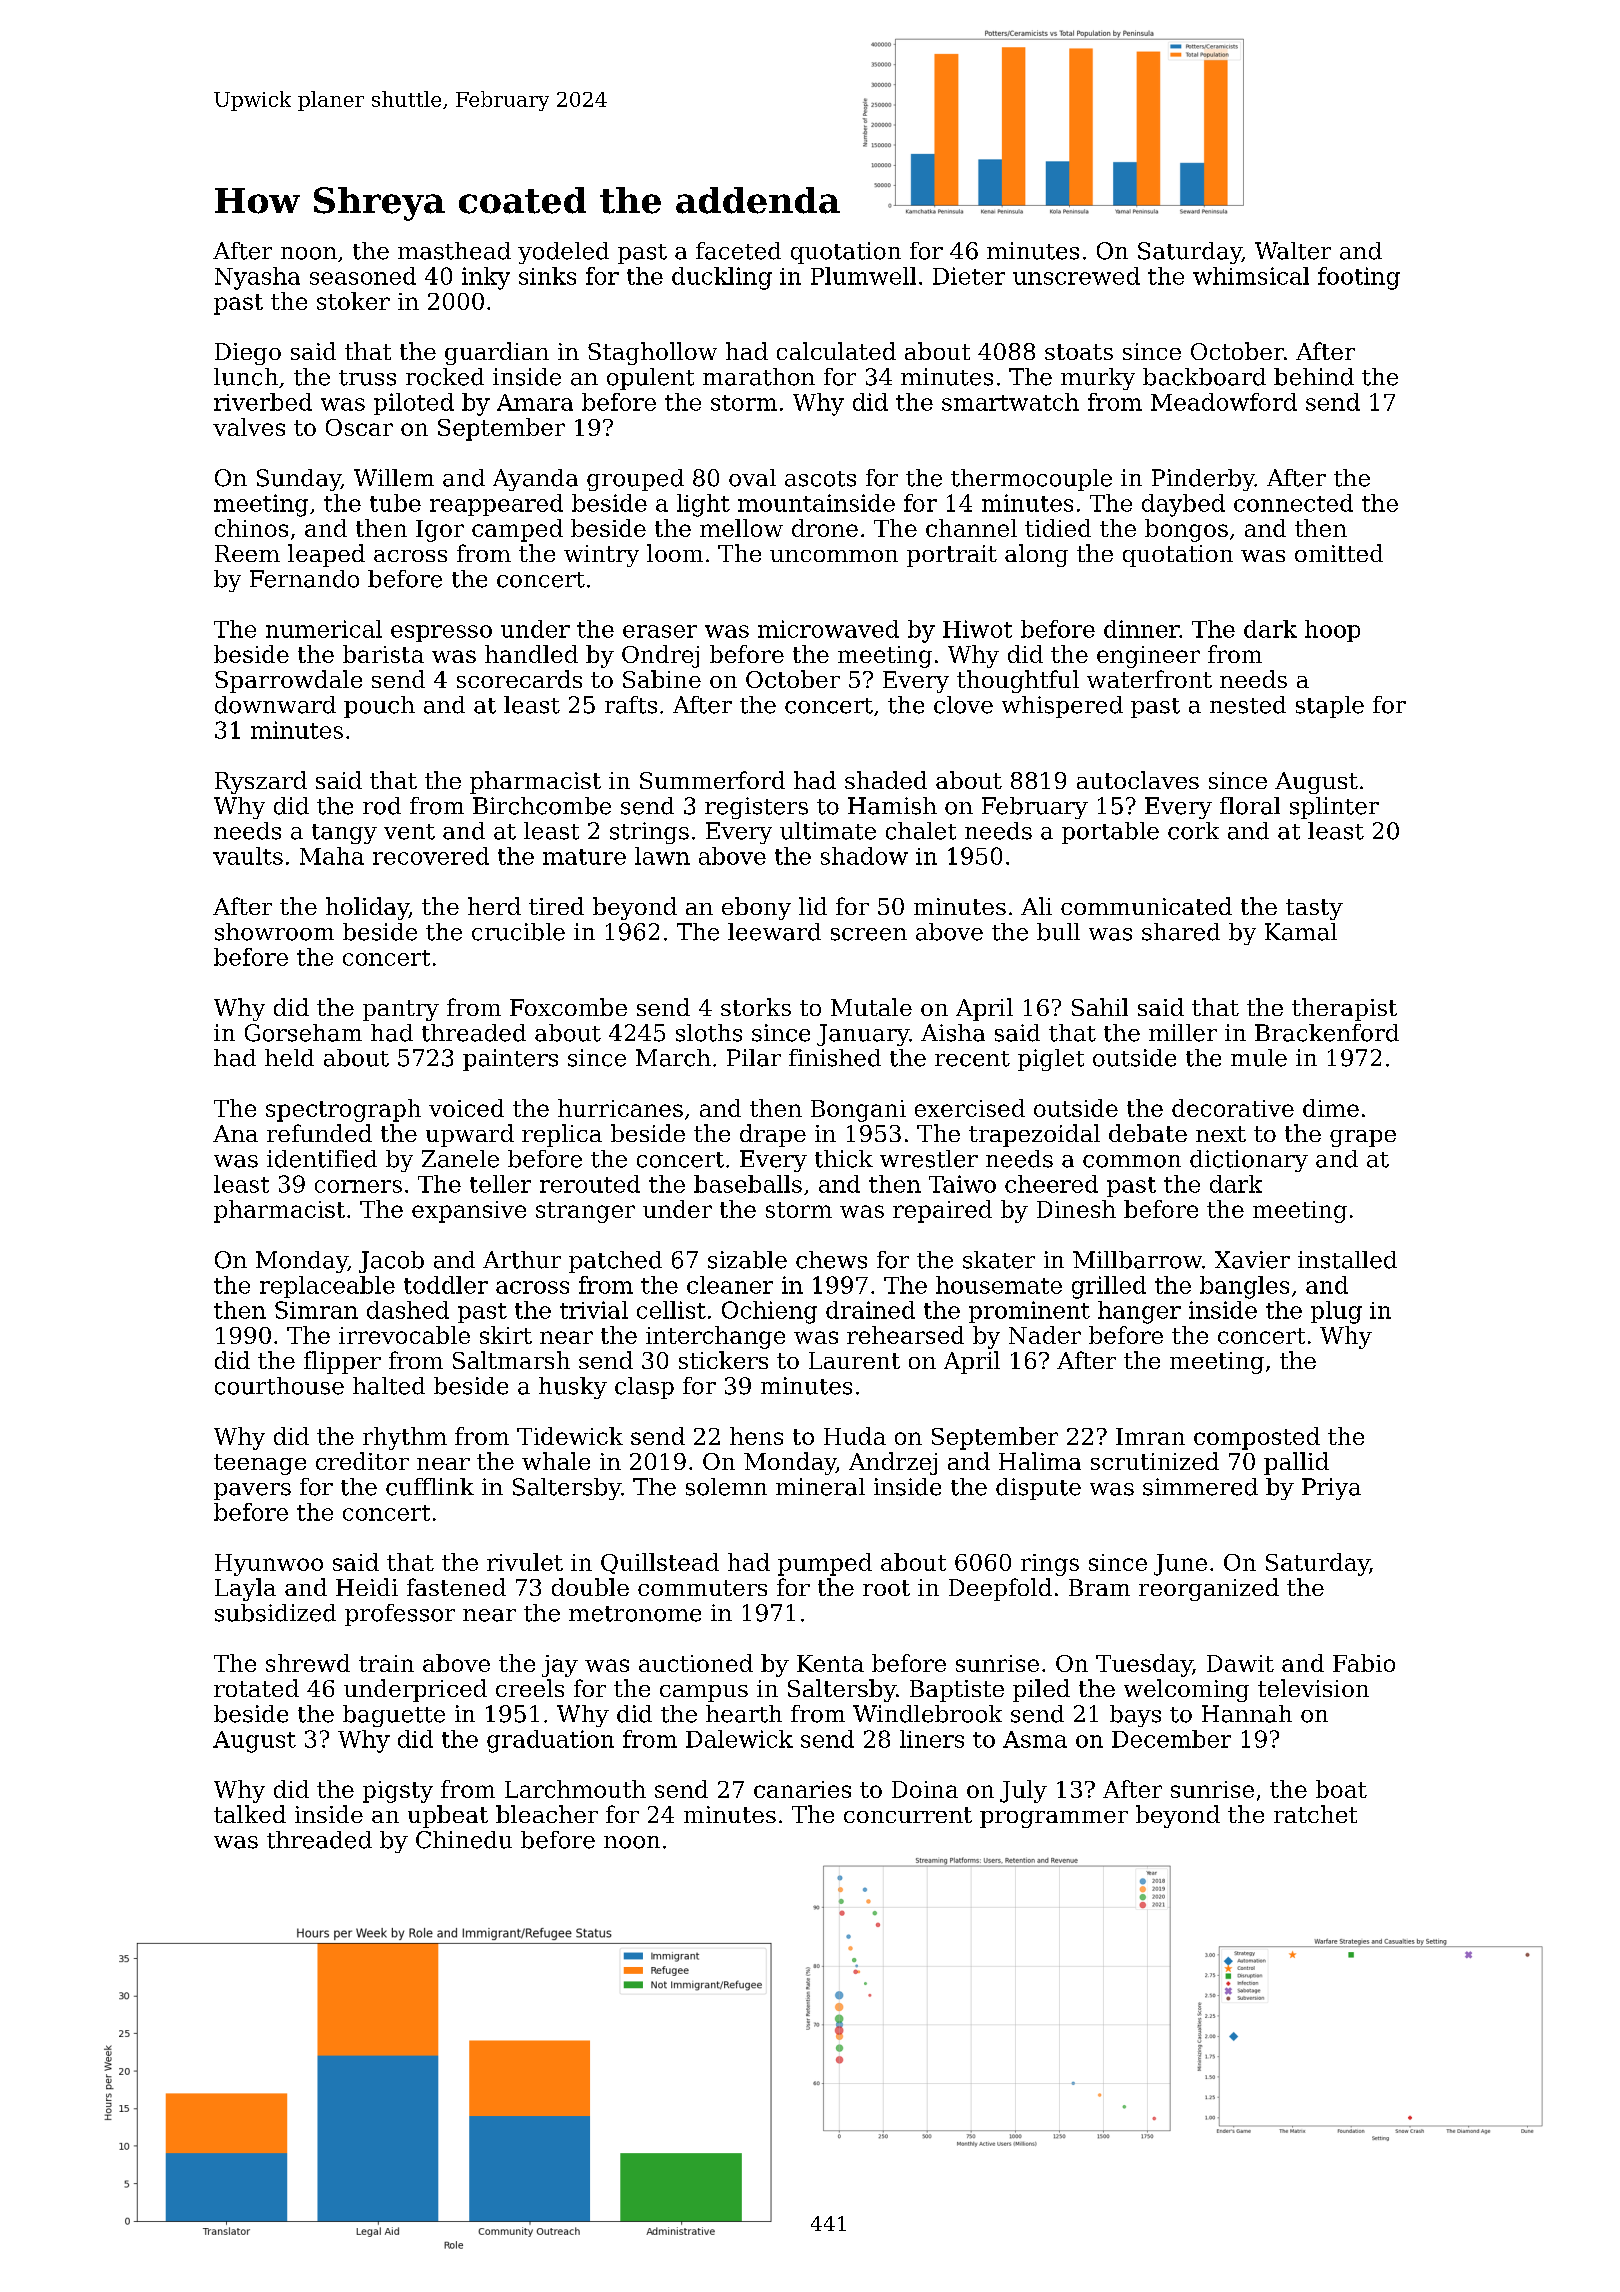 The image size is (1620, 2292). What do you see at coordinates (908, 1815) in the screenshot?
I see `concurrent` at bounding box center [908, 1815].
